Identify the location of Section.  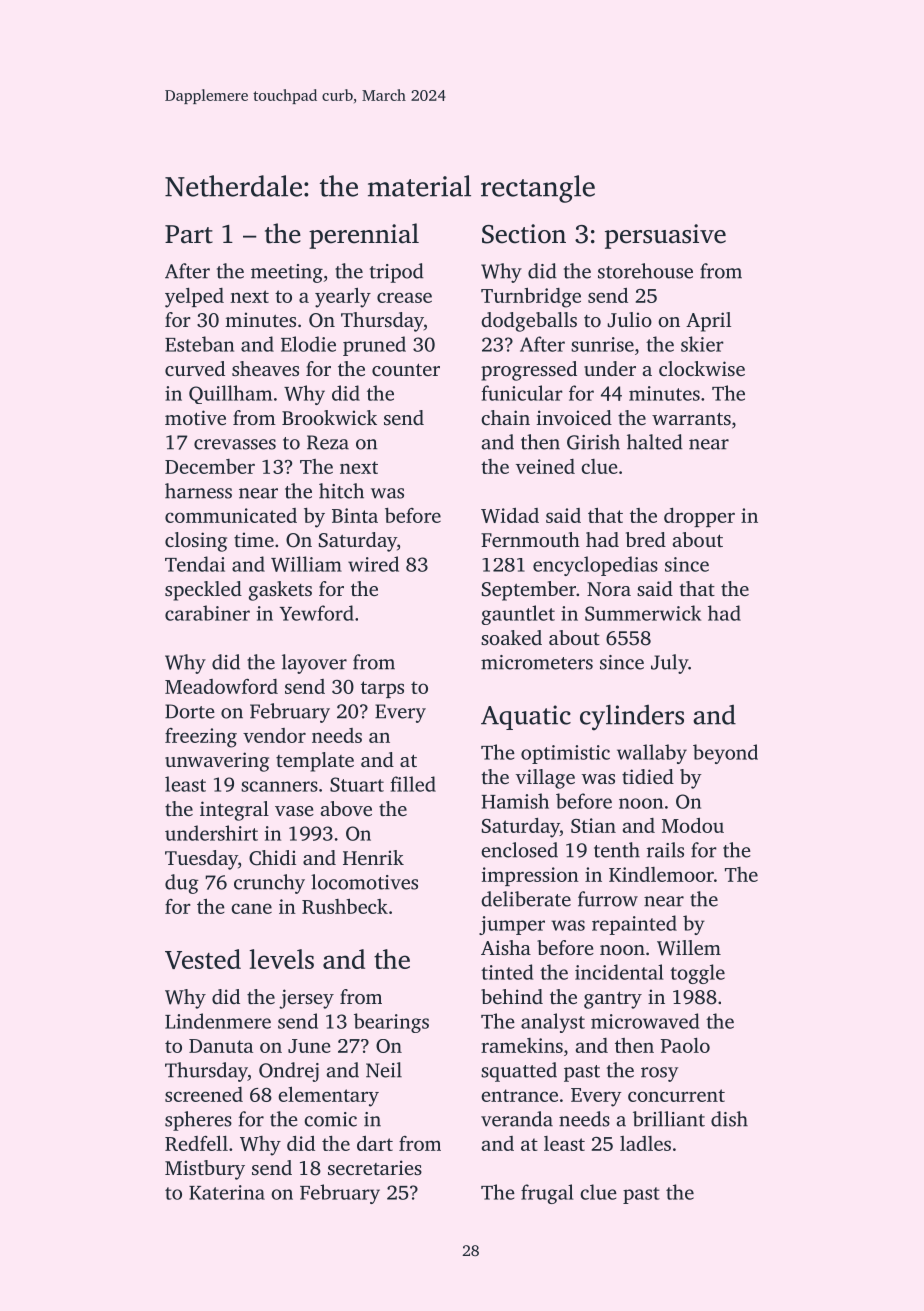
(524, 234).
